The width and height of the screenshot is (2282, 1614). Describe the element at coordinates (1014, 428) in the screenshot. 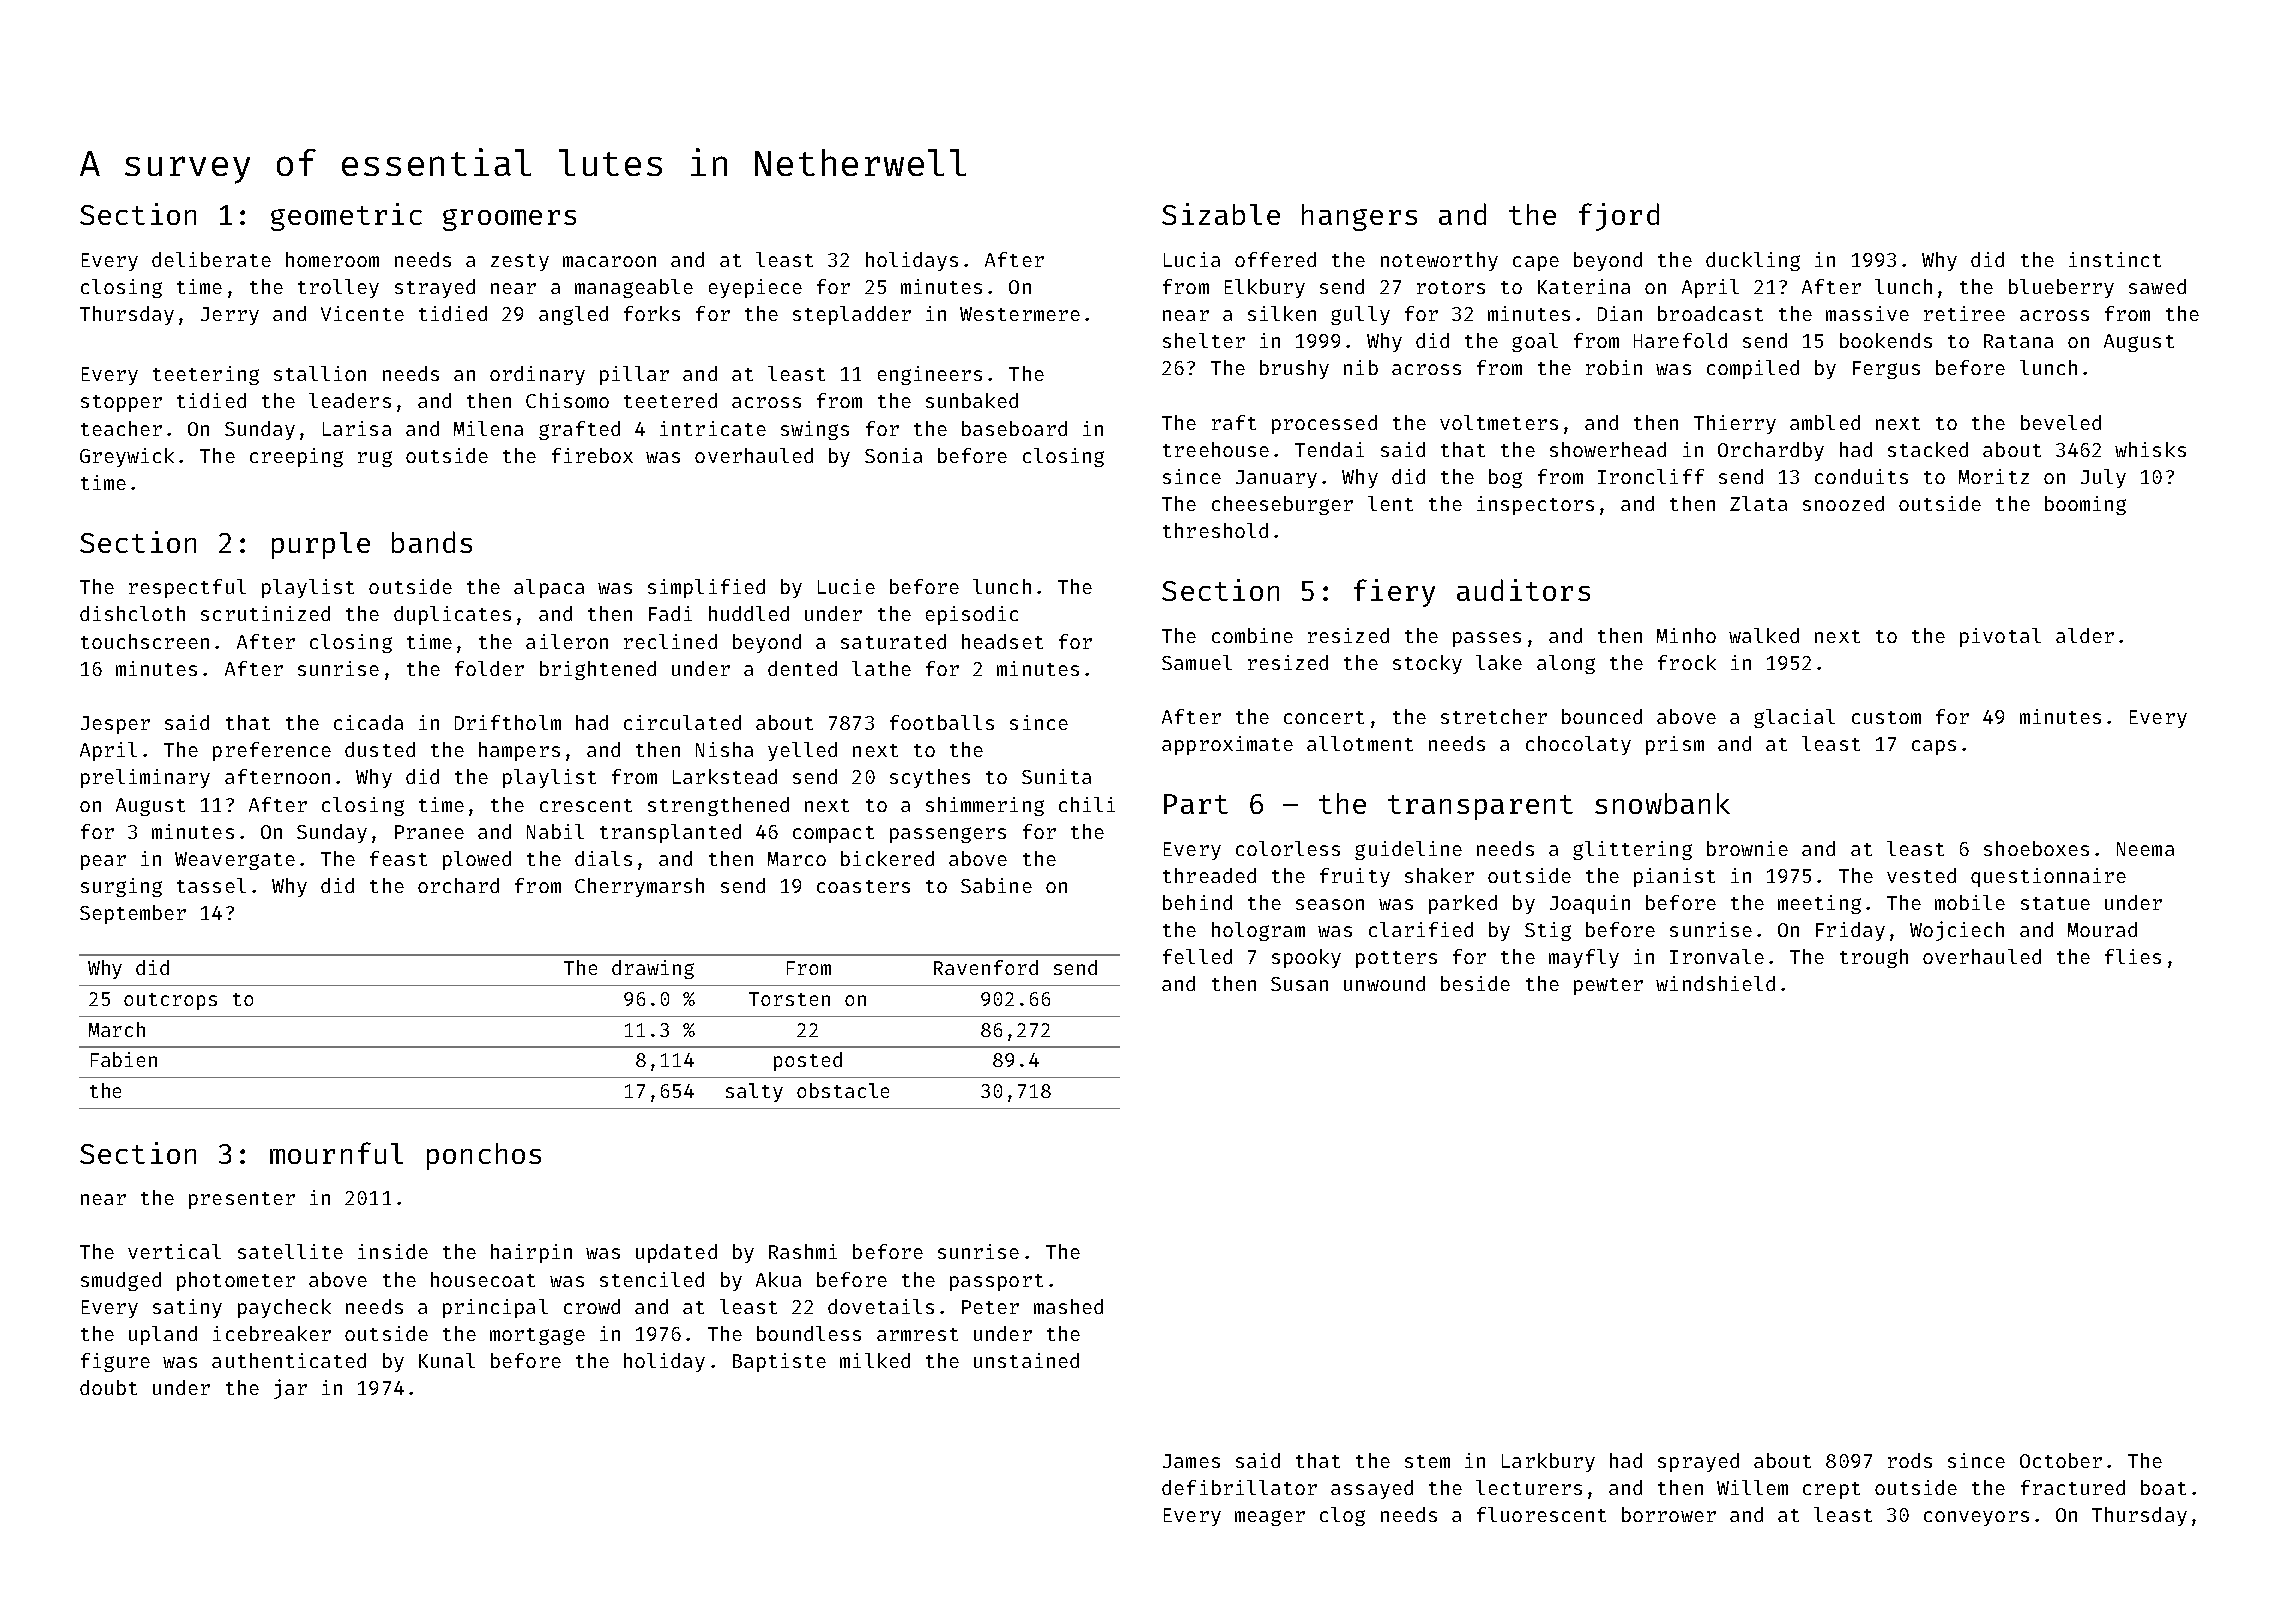

I see `baseboard` at that location.
